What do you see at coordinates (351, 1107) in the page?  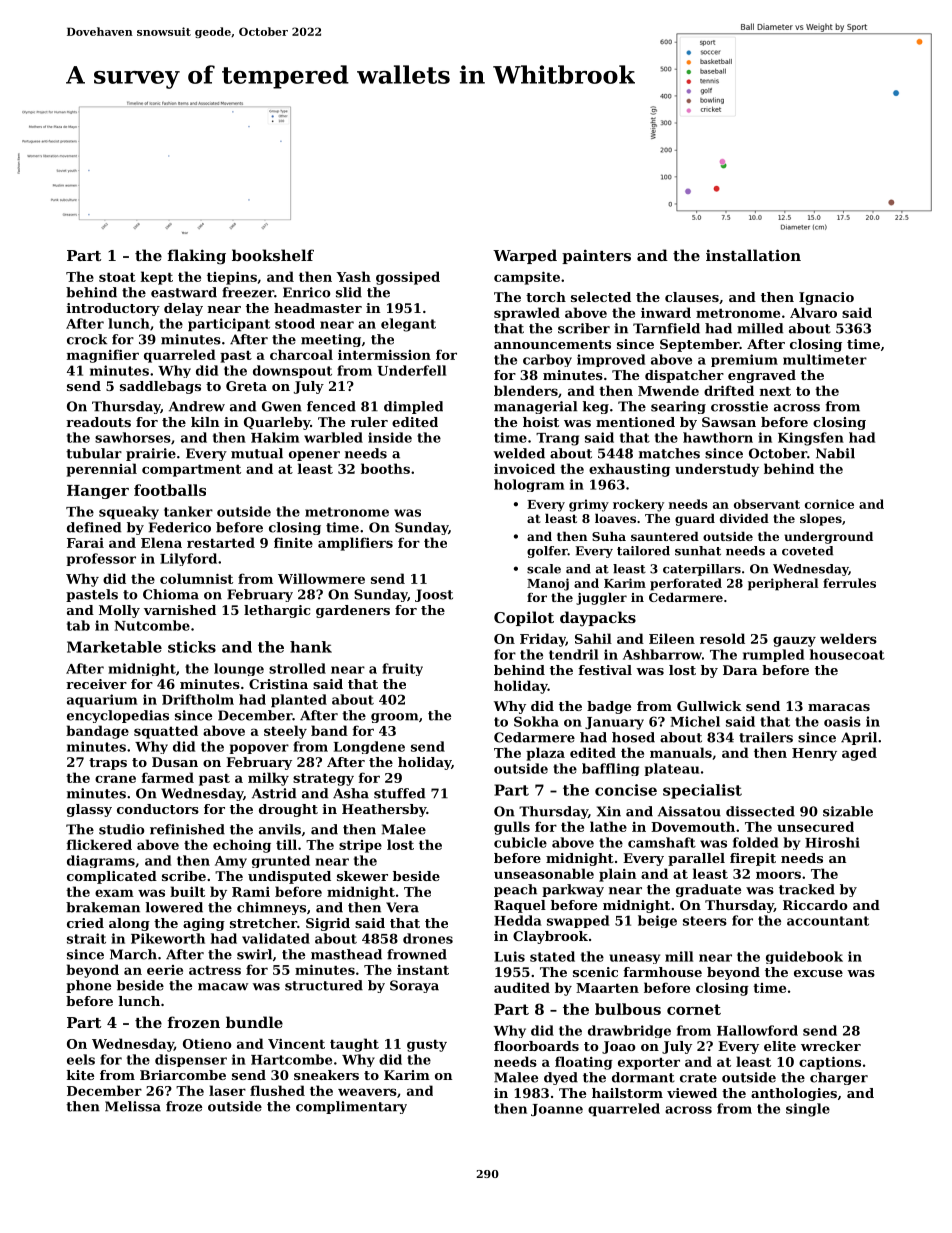 I see `complimentary` at bounding box center [351, 1107].
